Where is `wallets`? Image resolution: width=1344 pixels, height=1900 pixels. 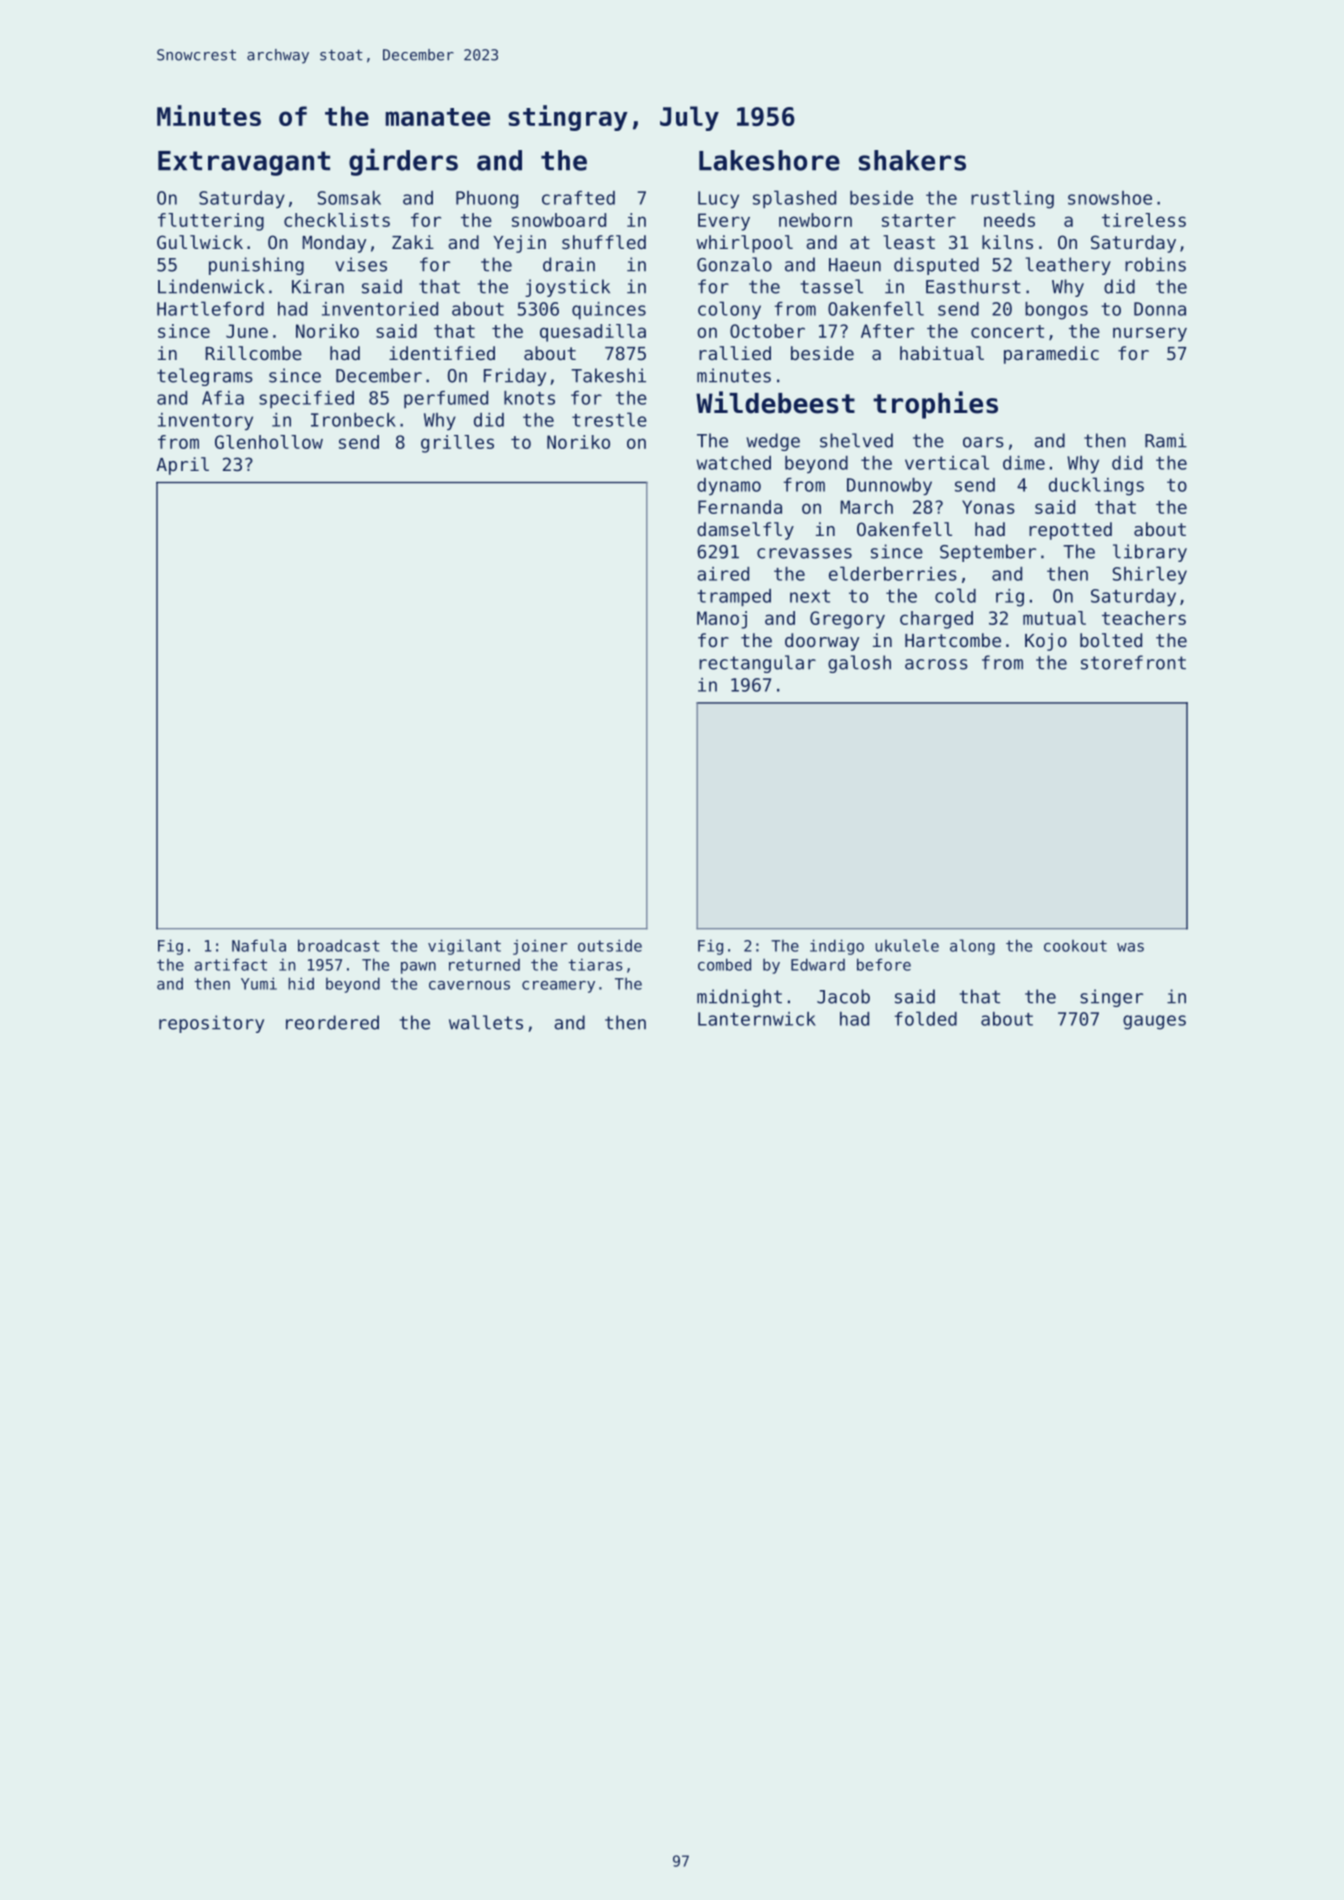 wallets is located at coordinates (486, 1022).
